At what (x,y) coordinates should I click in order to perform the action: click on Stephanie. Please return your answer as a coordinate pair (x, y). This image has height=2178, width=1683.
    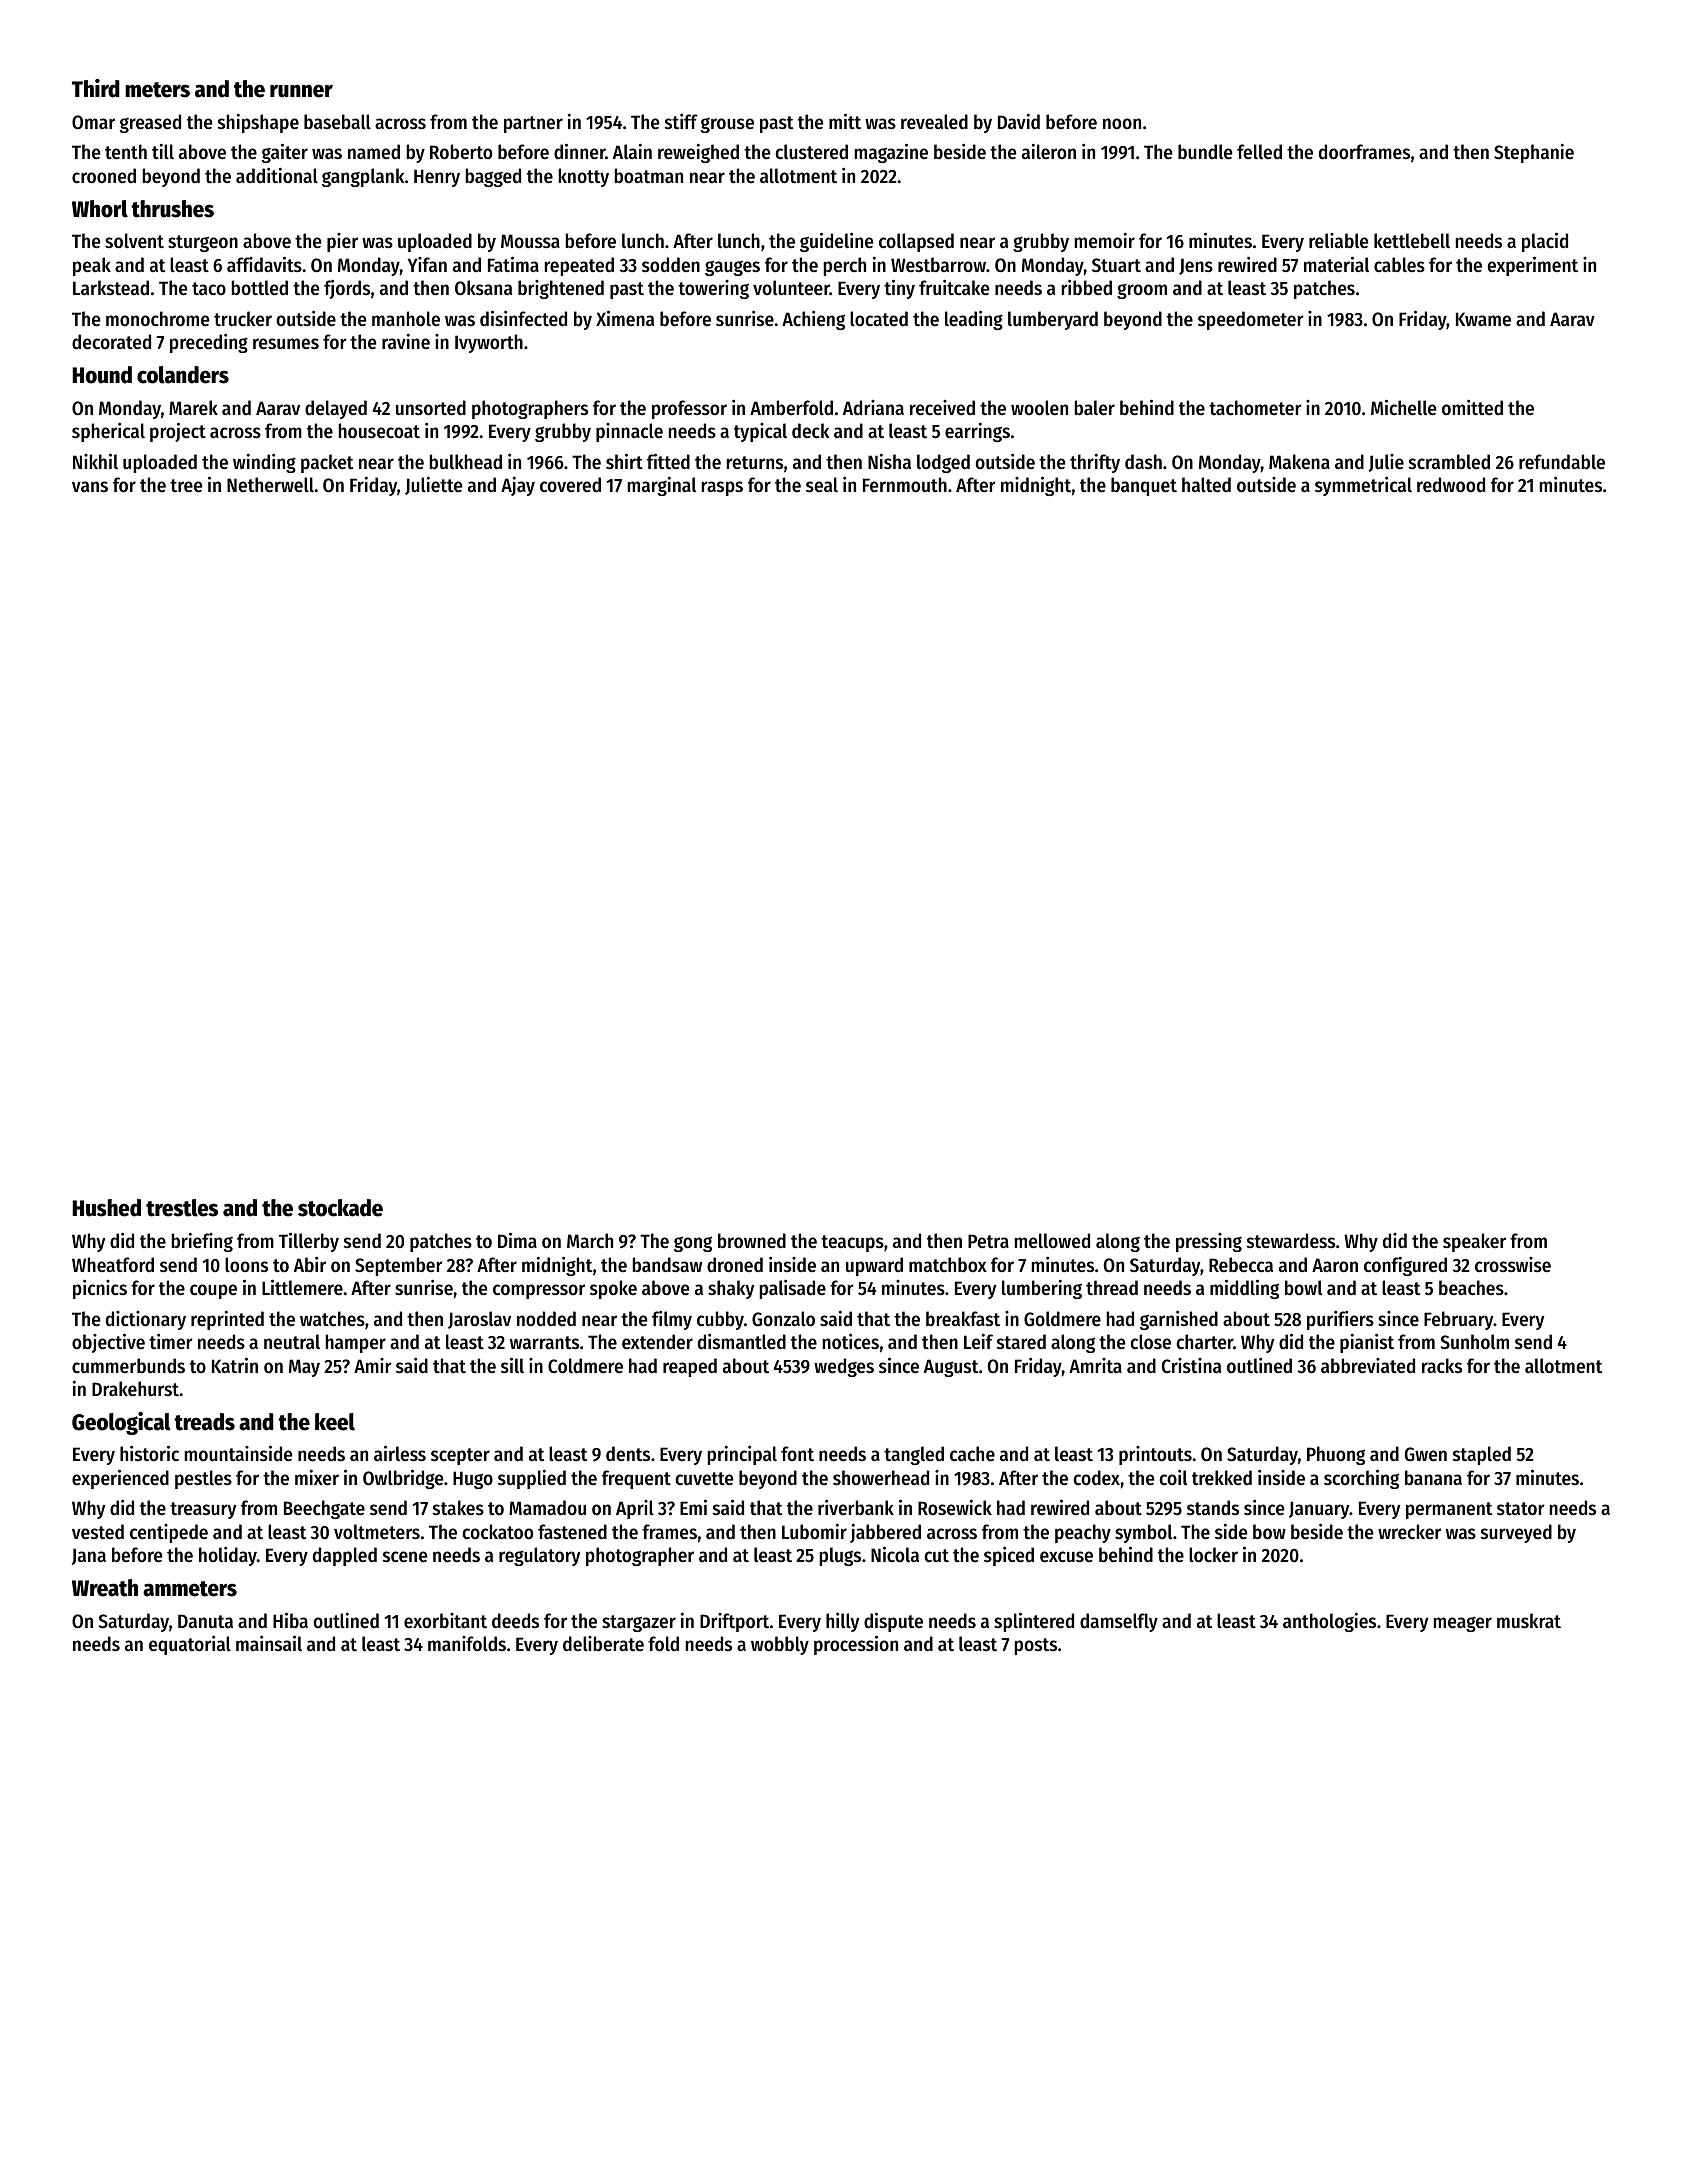
    Looking at the image, I should click on (1534, 153).
